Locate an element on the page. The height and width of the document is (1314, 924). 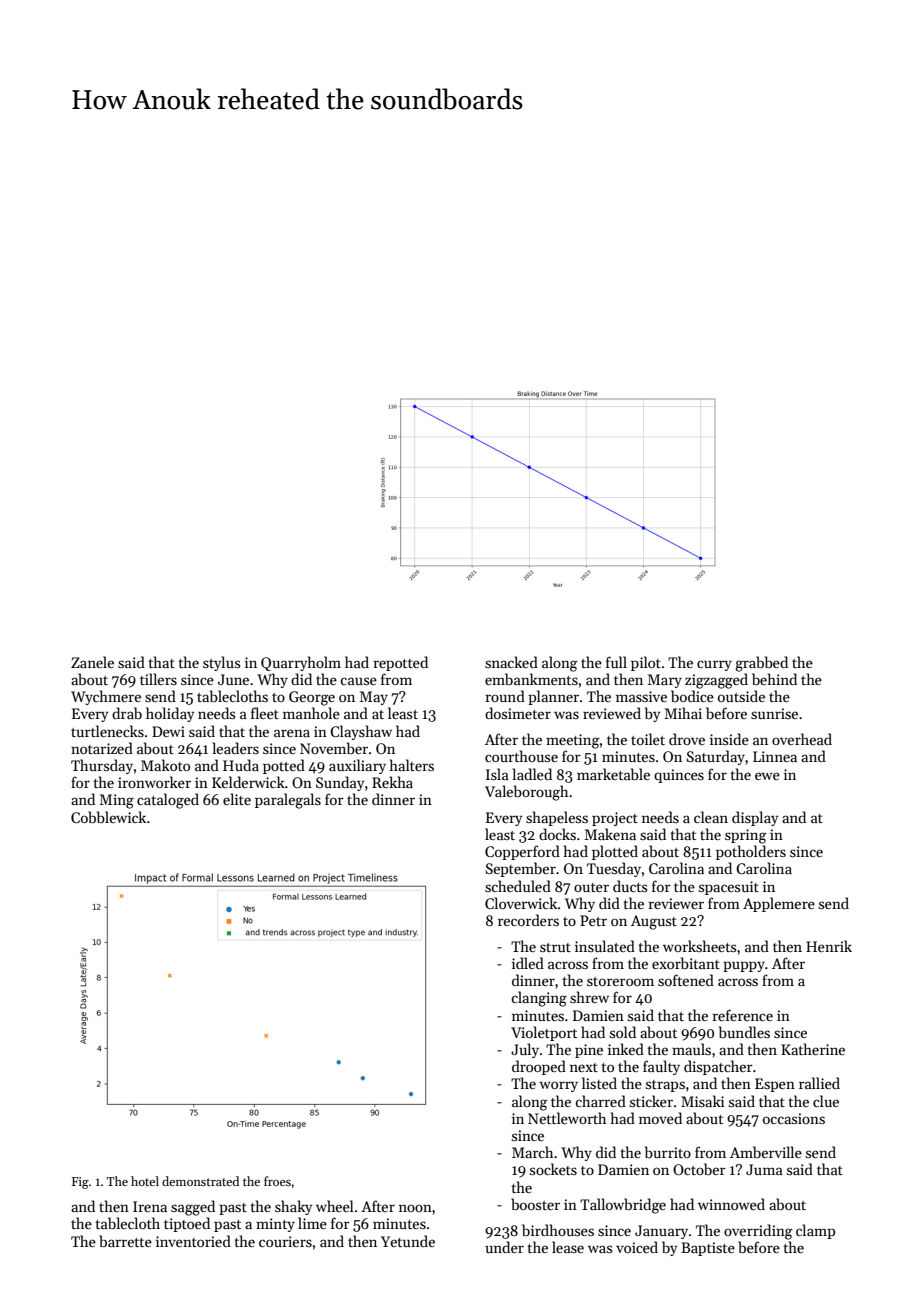
hotel is located at coordinates (145, 1181).
